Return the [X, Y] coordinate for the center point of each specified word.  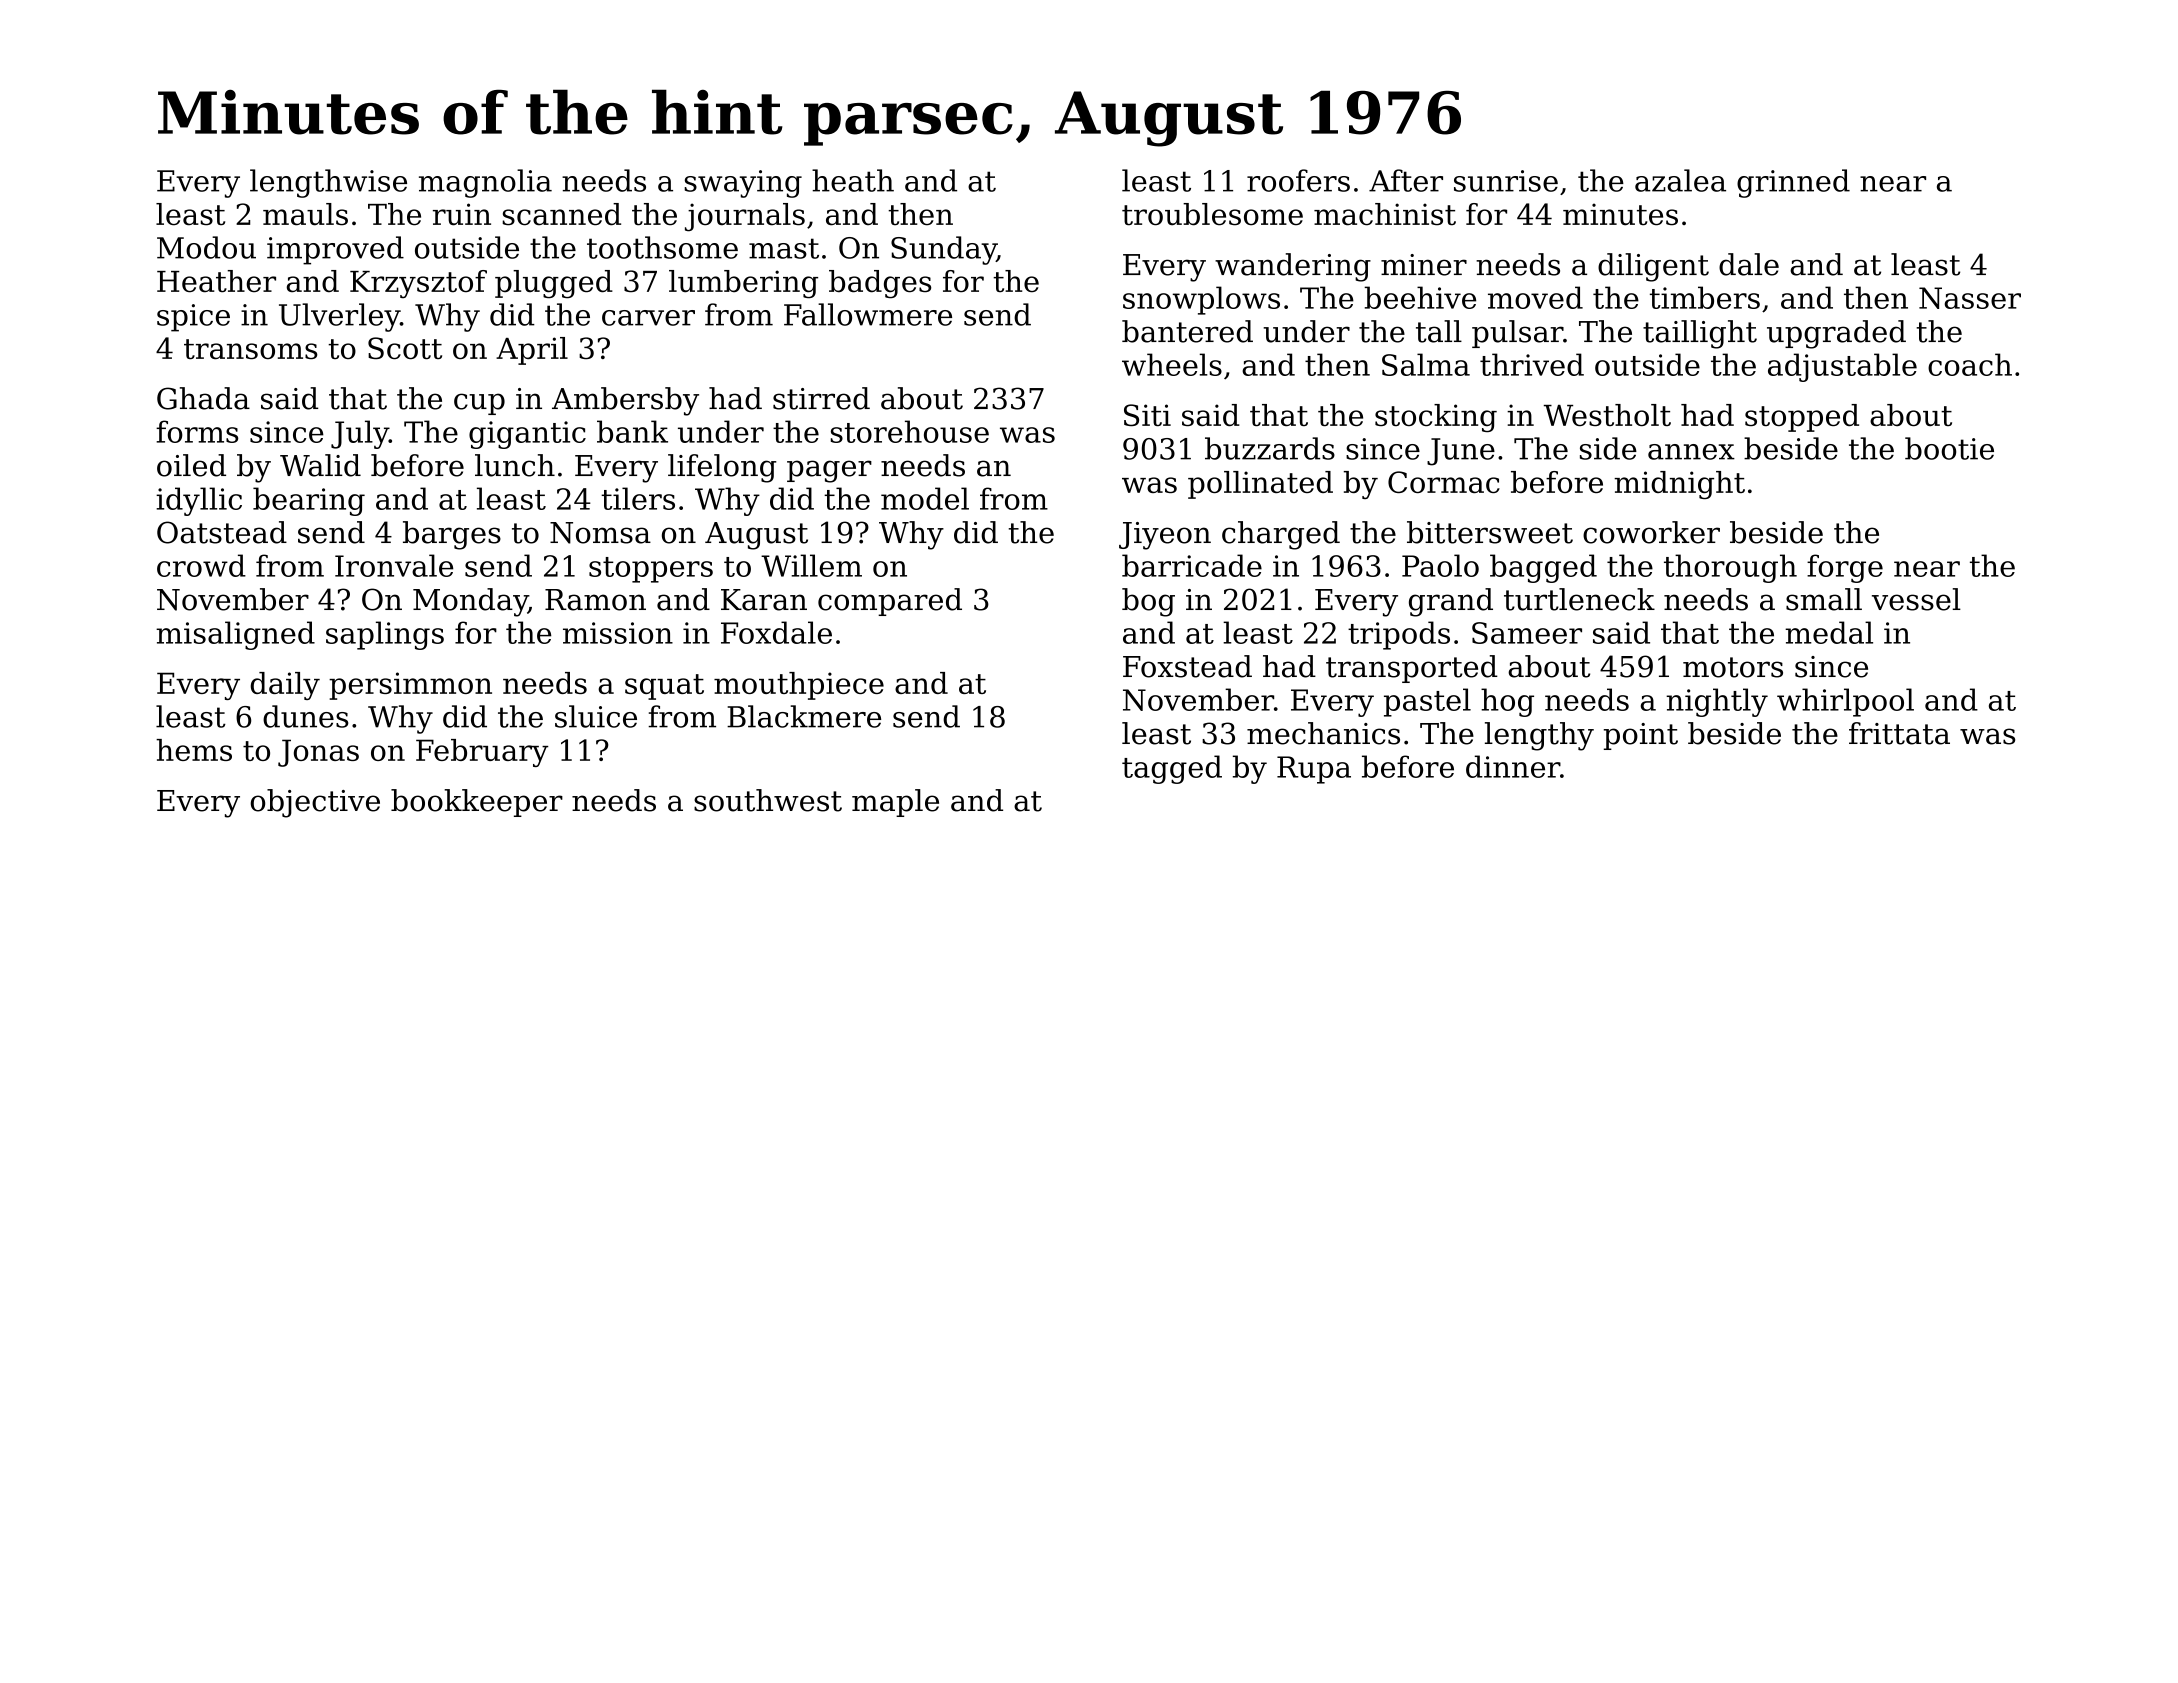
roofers [1298, 180]
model [925, 498]
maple [895, 803]
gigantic [527, 435]
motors [1733, 667]
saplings [385, 635]
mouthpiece [799, 686]
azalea [1680, 180]
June [1461, 452]
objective [315, 803]
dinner [1513, 766]
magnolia [485, 183]
